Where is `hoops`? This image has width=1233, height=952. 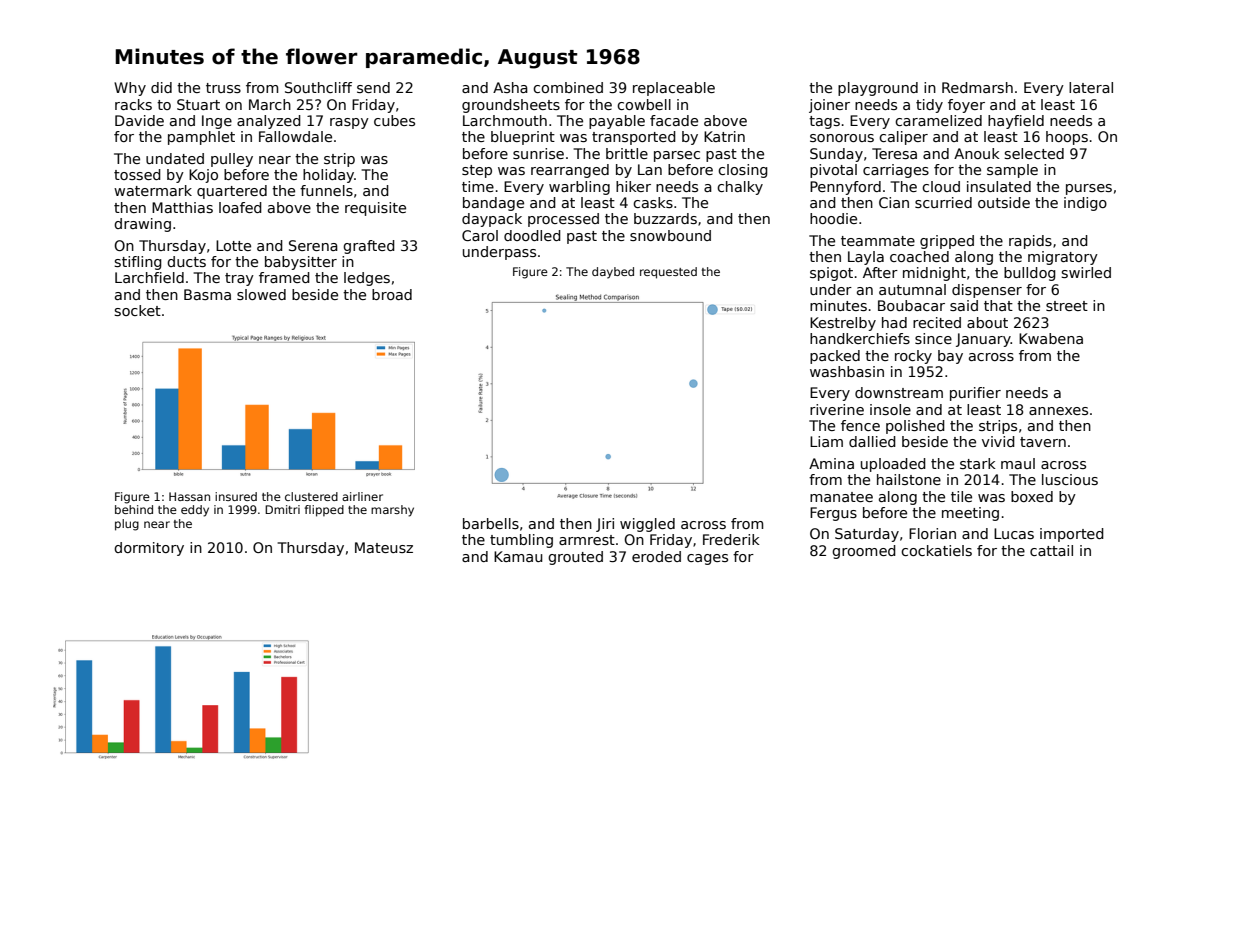 hoops is located at coordinates (1067, 138).
